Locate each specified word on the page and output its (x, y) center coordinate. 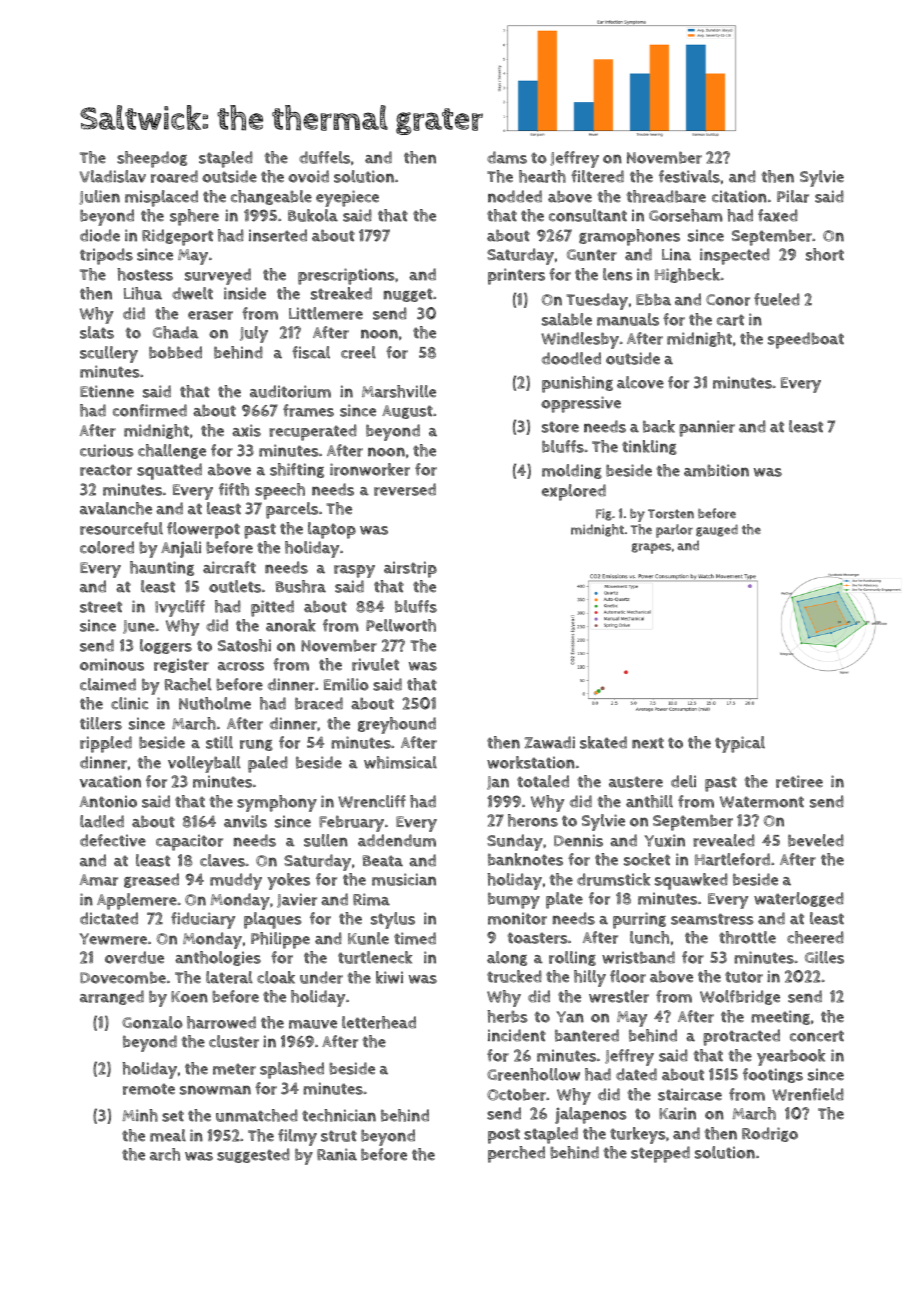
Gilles (824, 957)
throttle (747, 937)
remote (149, 1089)
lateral (229, 977)
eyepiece (347, 198)
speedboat (806, 340)
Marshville (399, 391)
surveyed (218, 276)
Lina (676, 254)
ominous (112, 664)
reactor (106, 470)
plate (564, 900)
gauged (717, 530)
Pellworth (401, 625)
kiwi (389, 977)
